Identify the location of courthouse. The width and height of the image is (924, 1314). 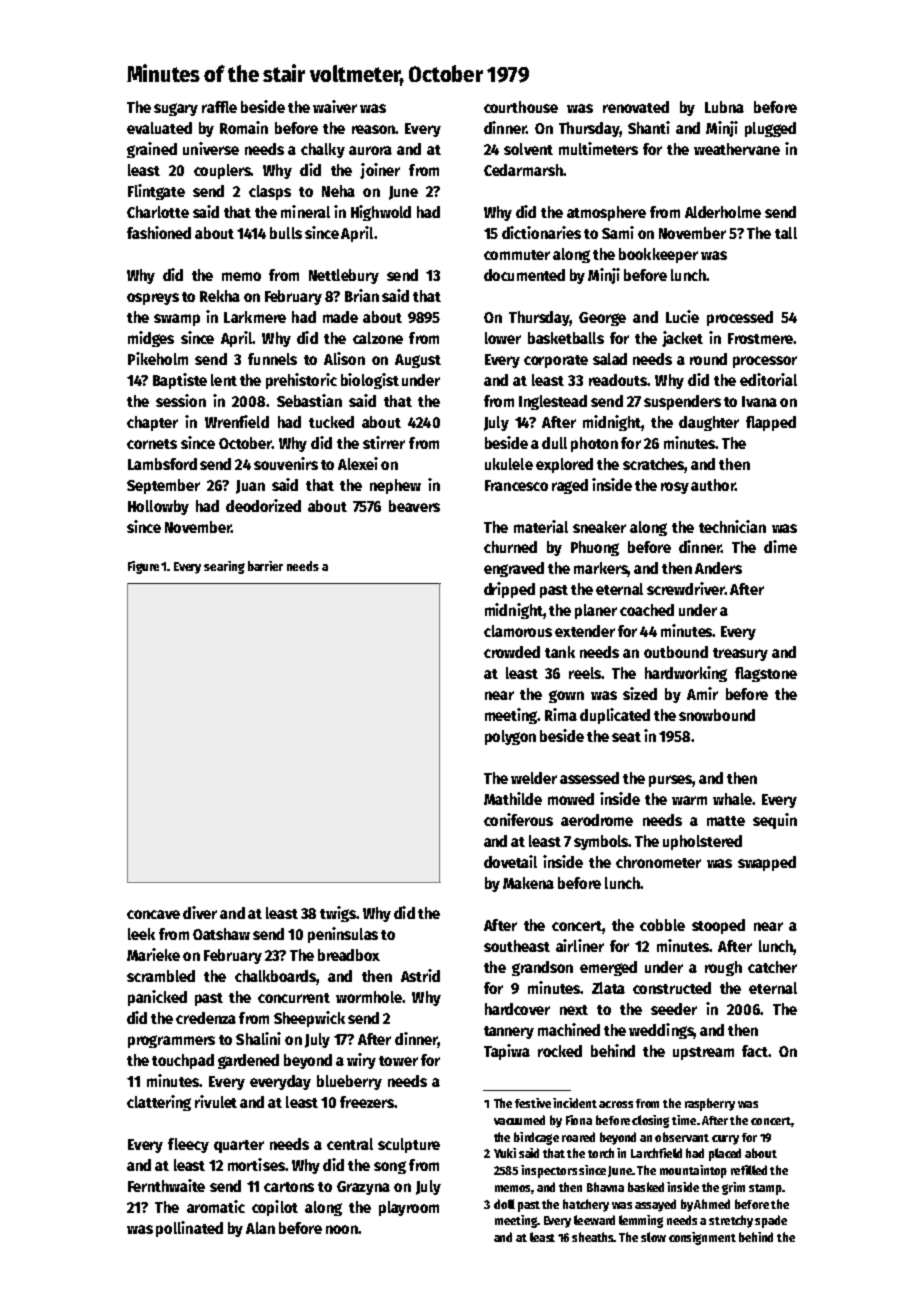
(521, 107).
